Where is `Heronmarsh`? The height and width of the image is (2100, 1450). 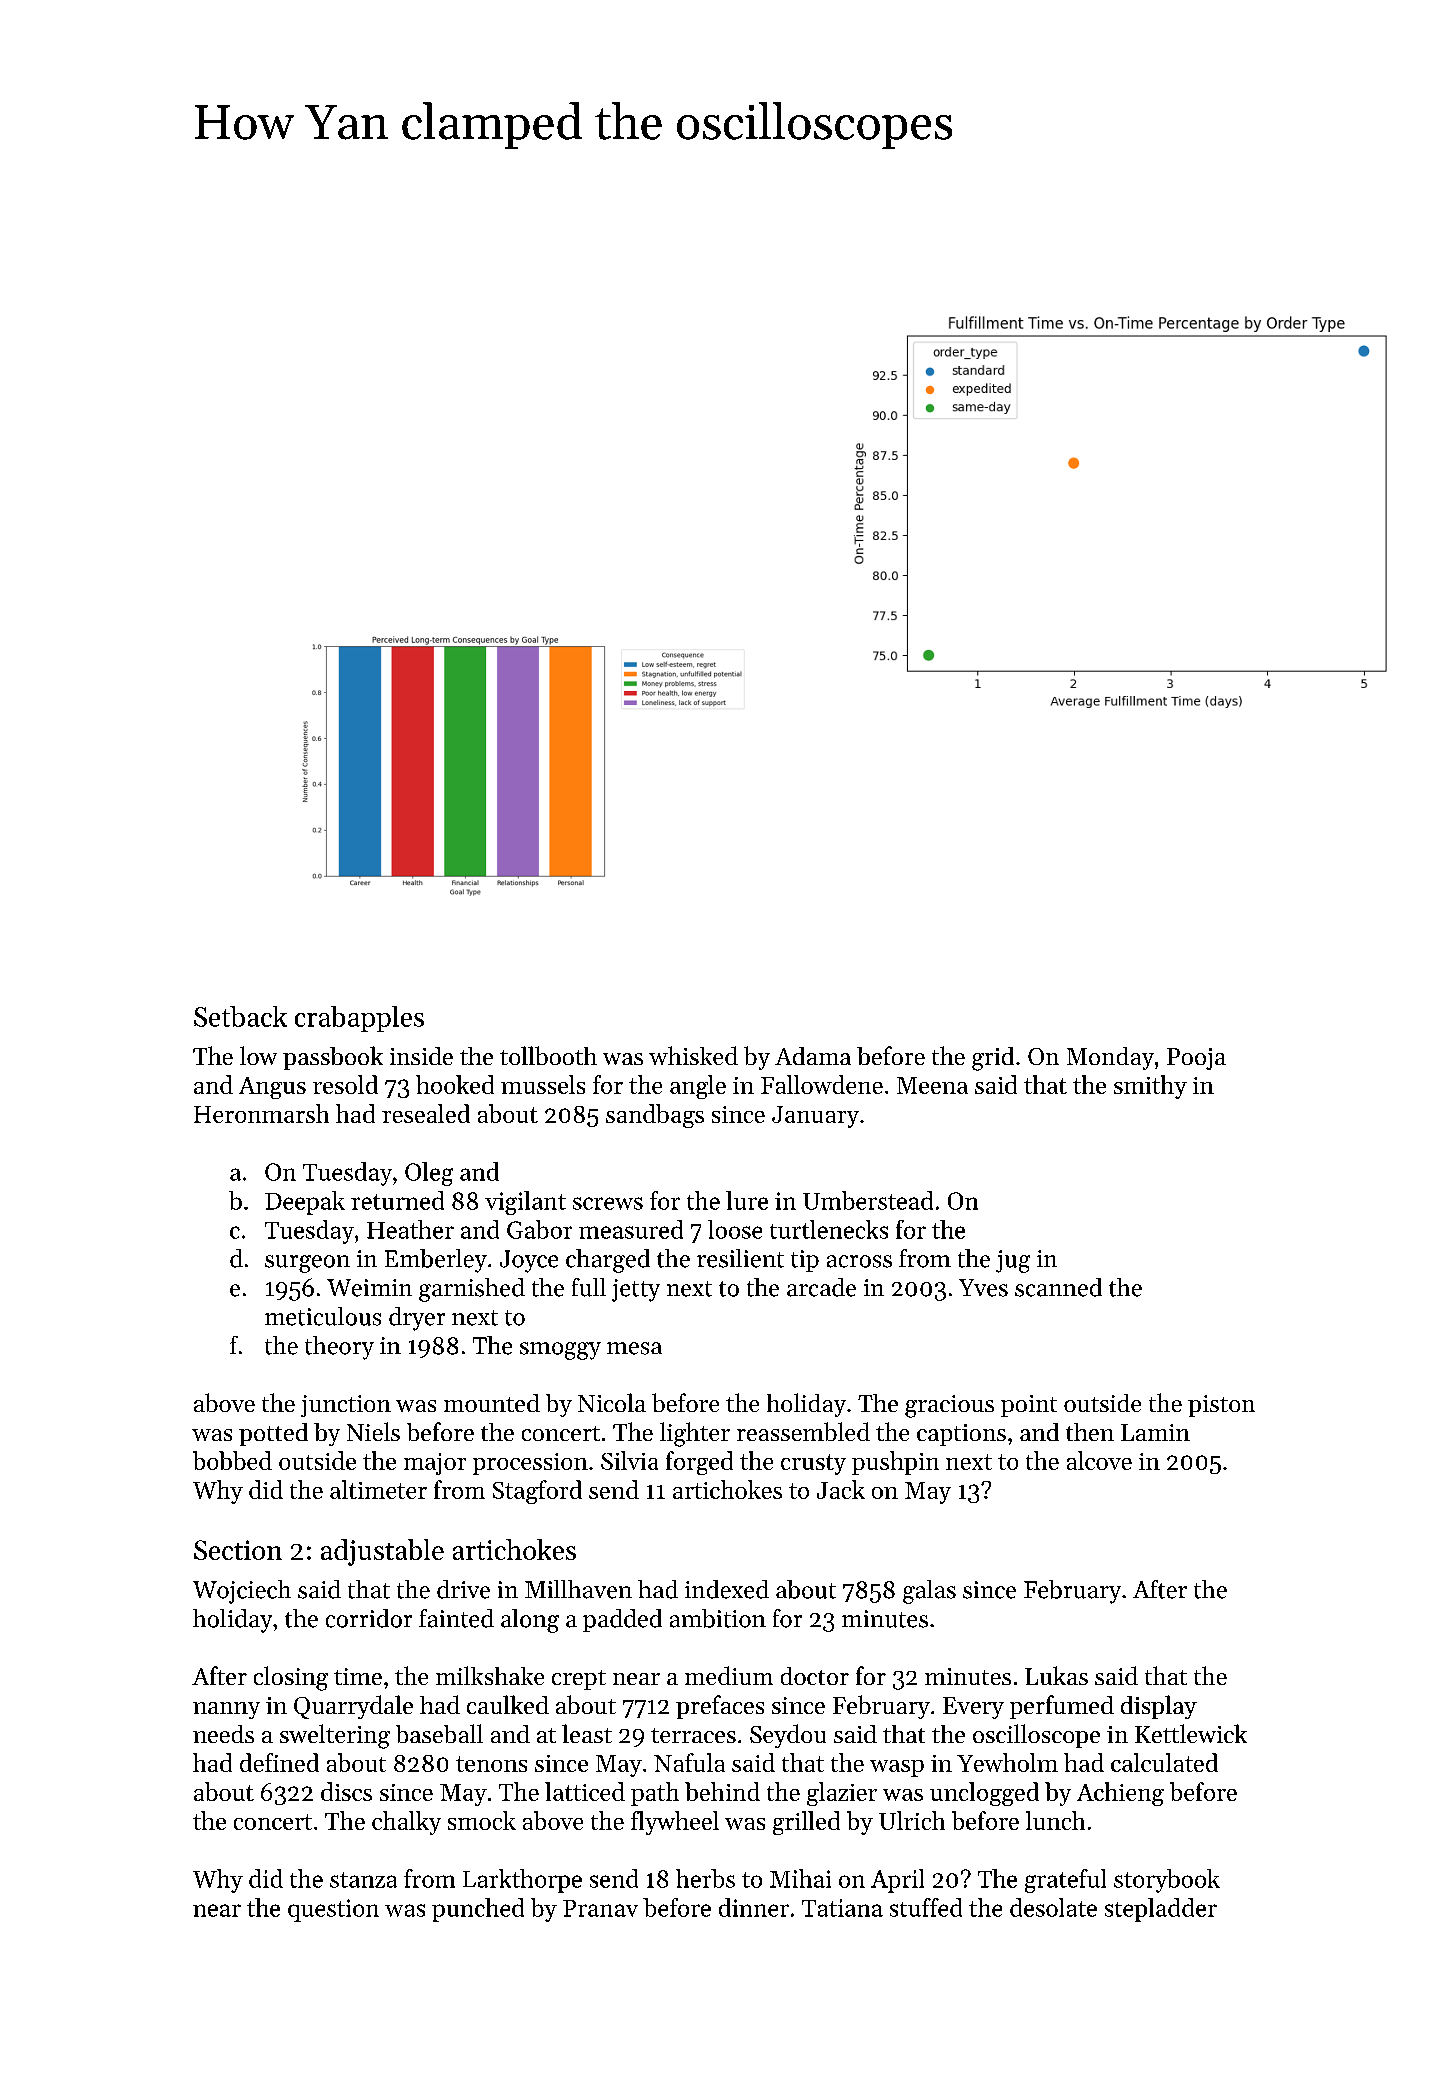
Heronmarsh is located at coordinates (261, 1113).
